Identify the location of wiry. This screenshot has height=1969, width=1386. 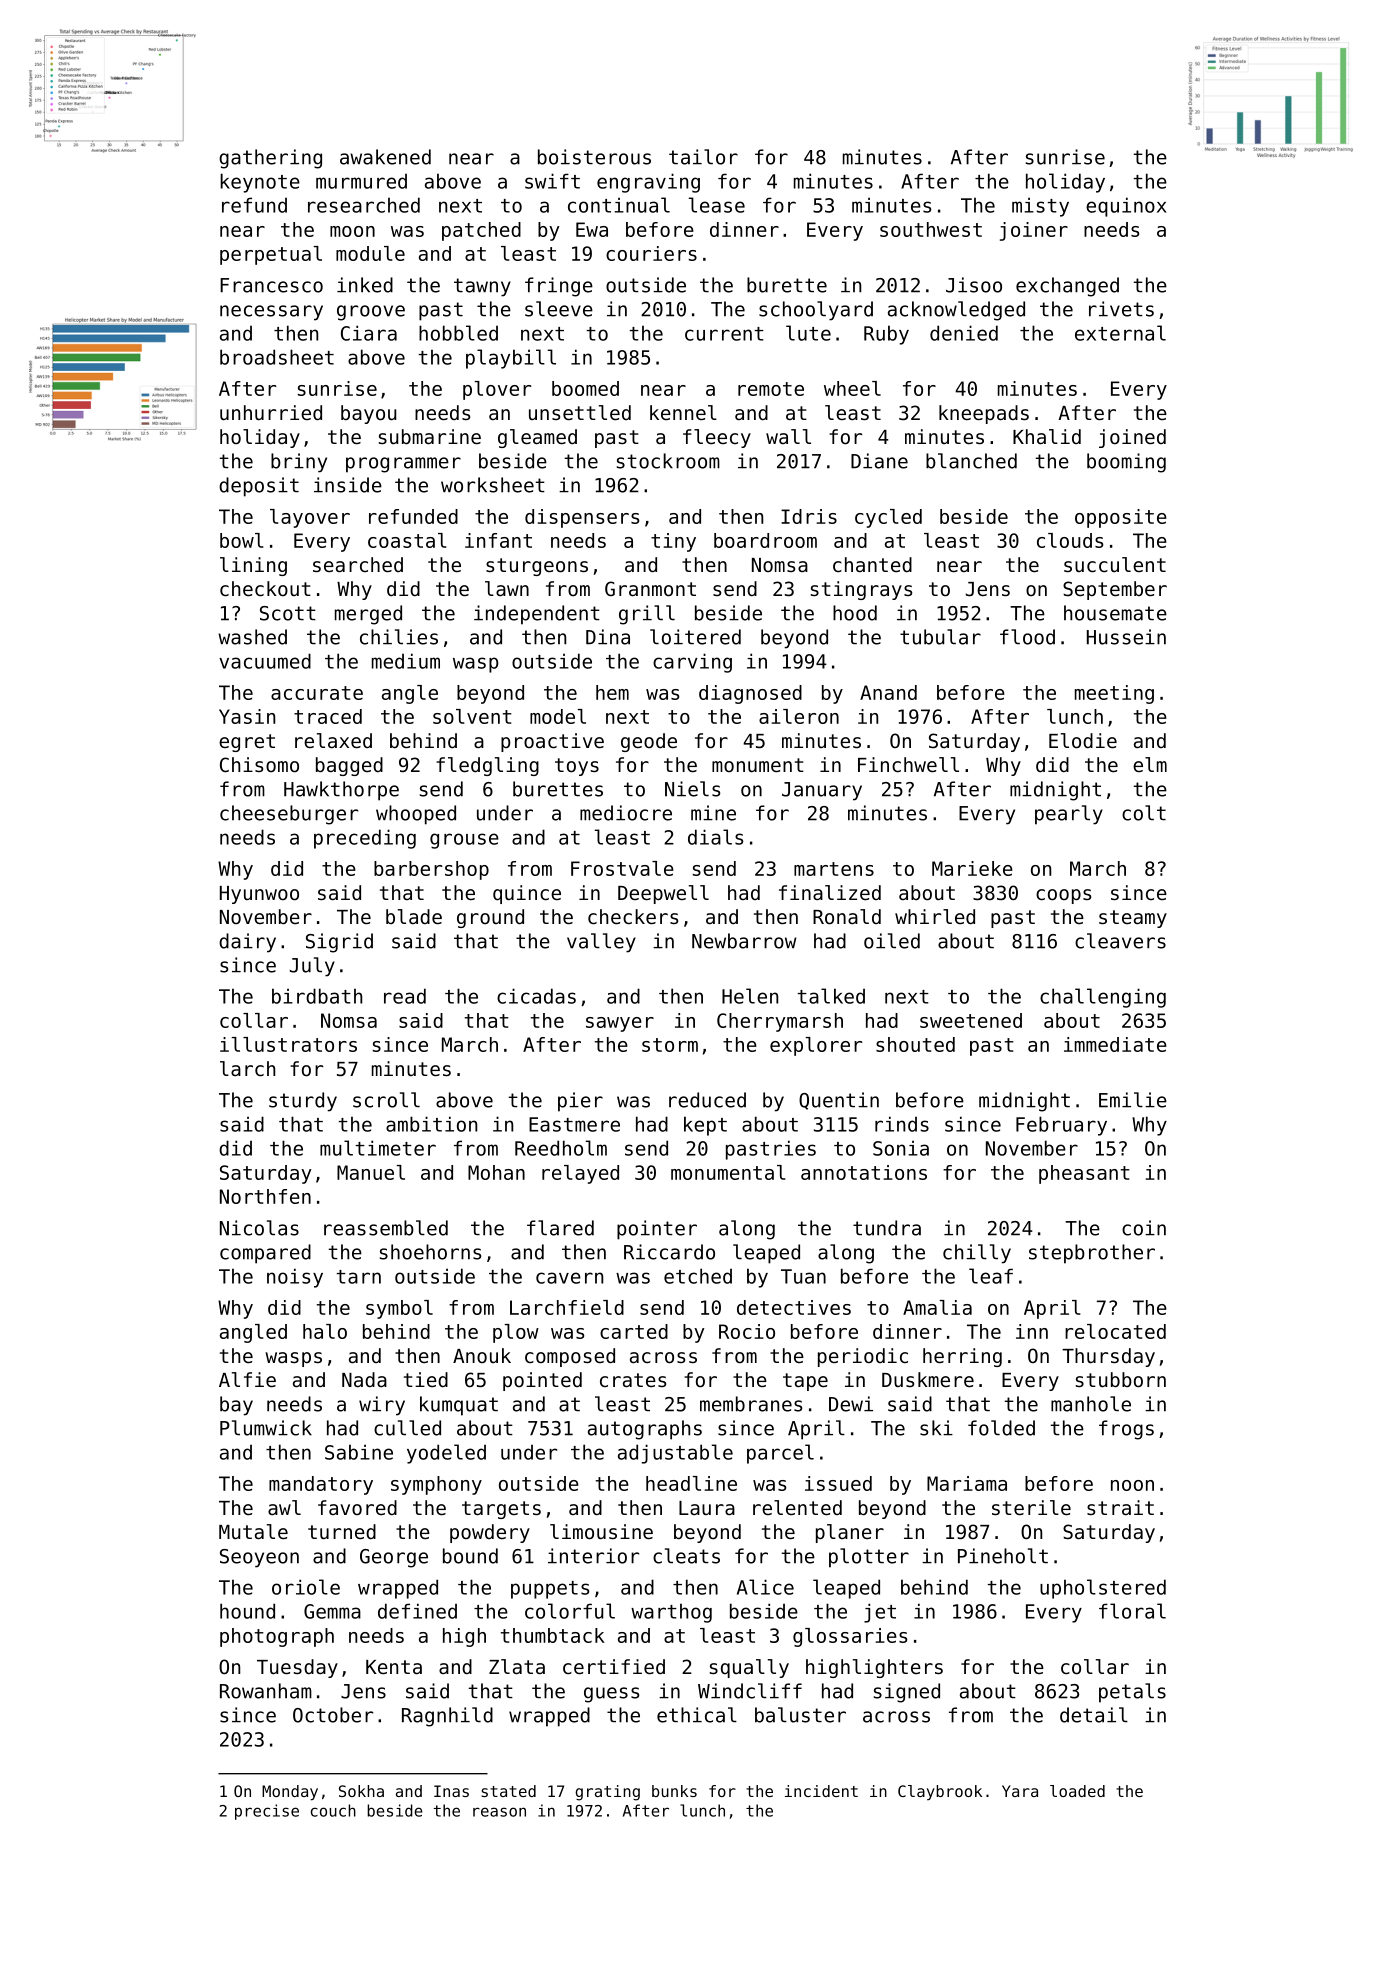
(382, 1406).
